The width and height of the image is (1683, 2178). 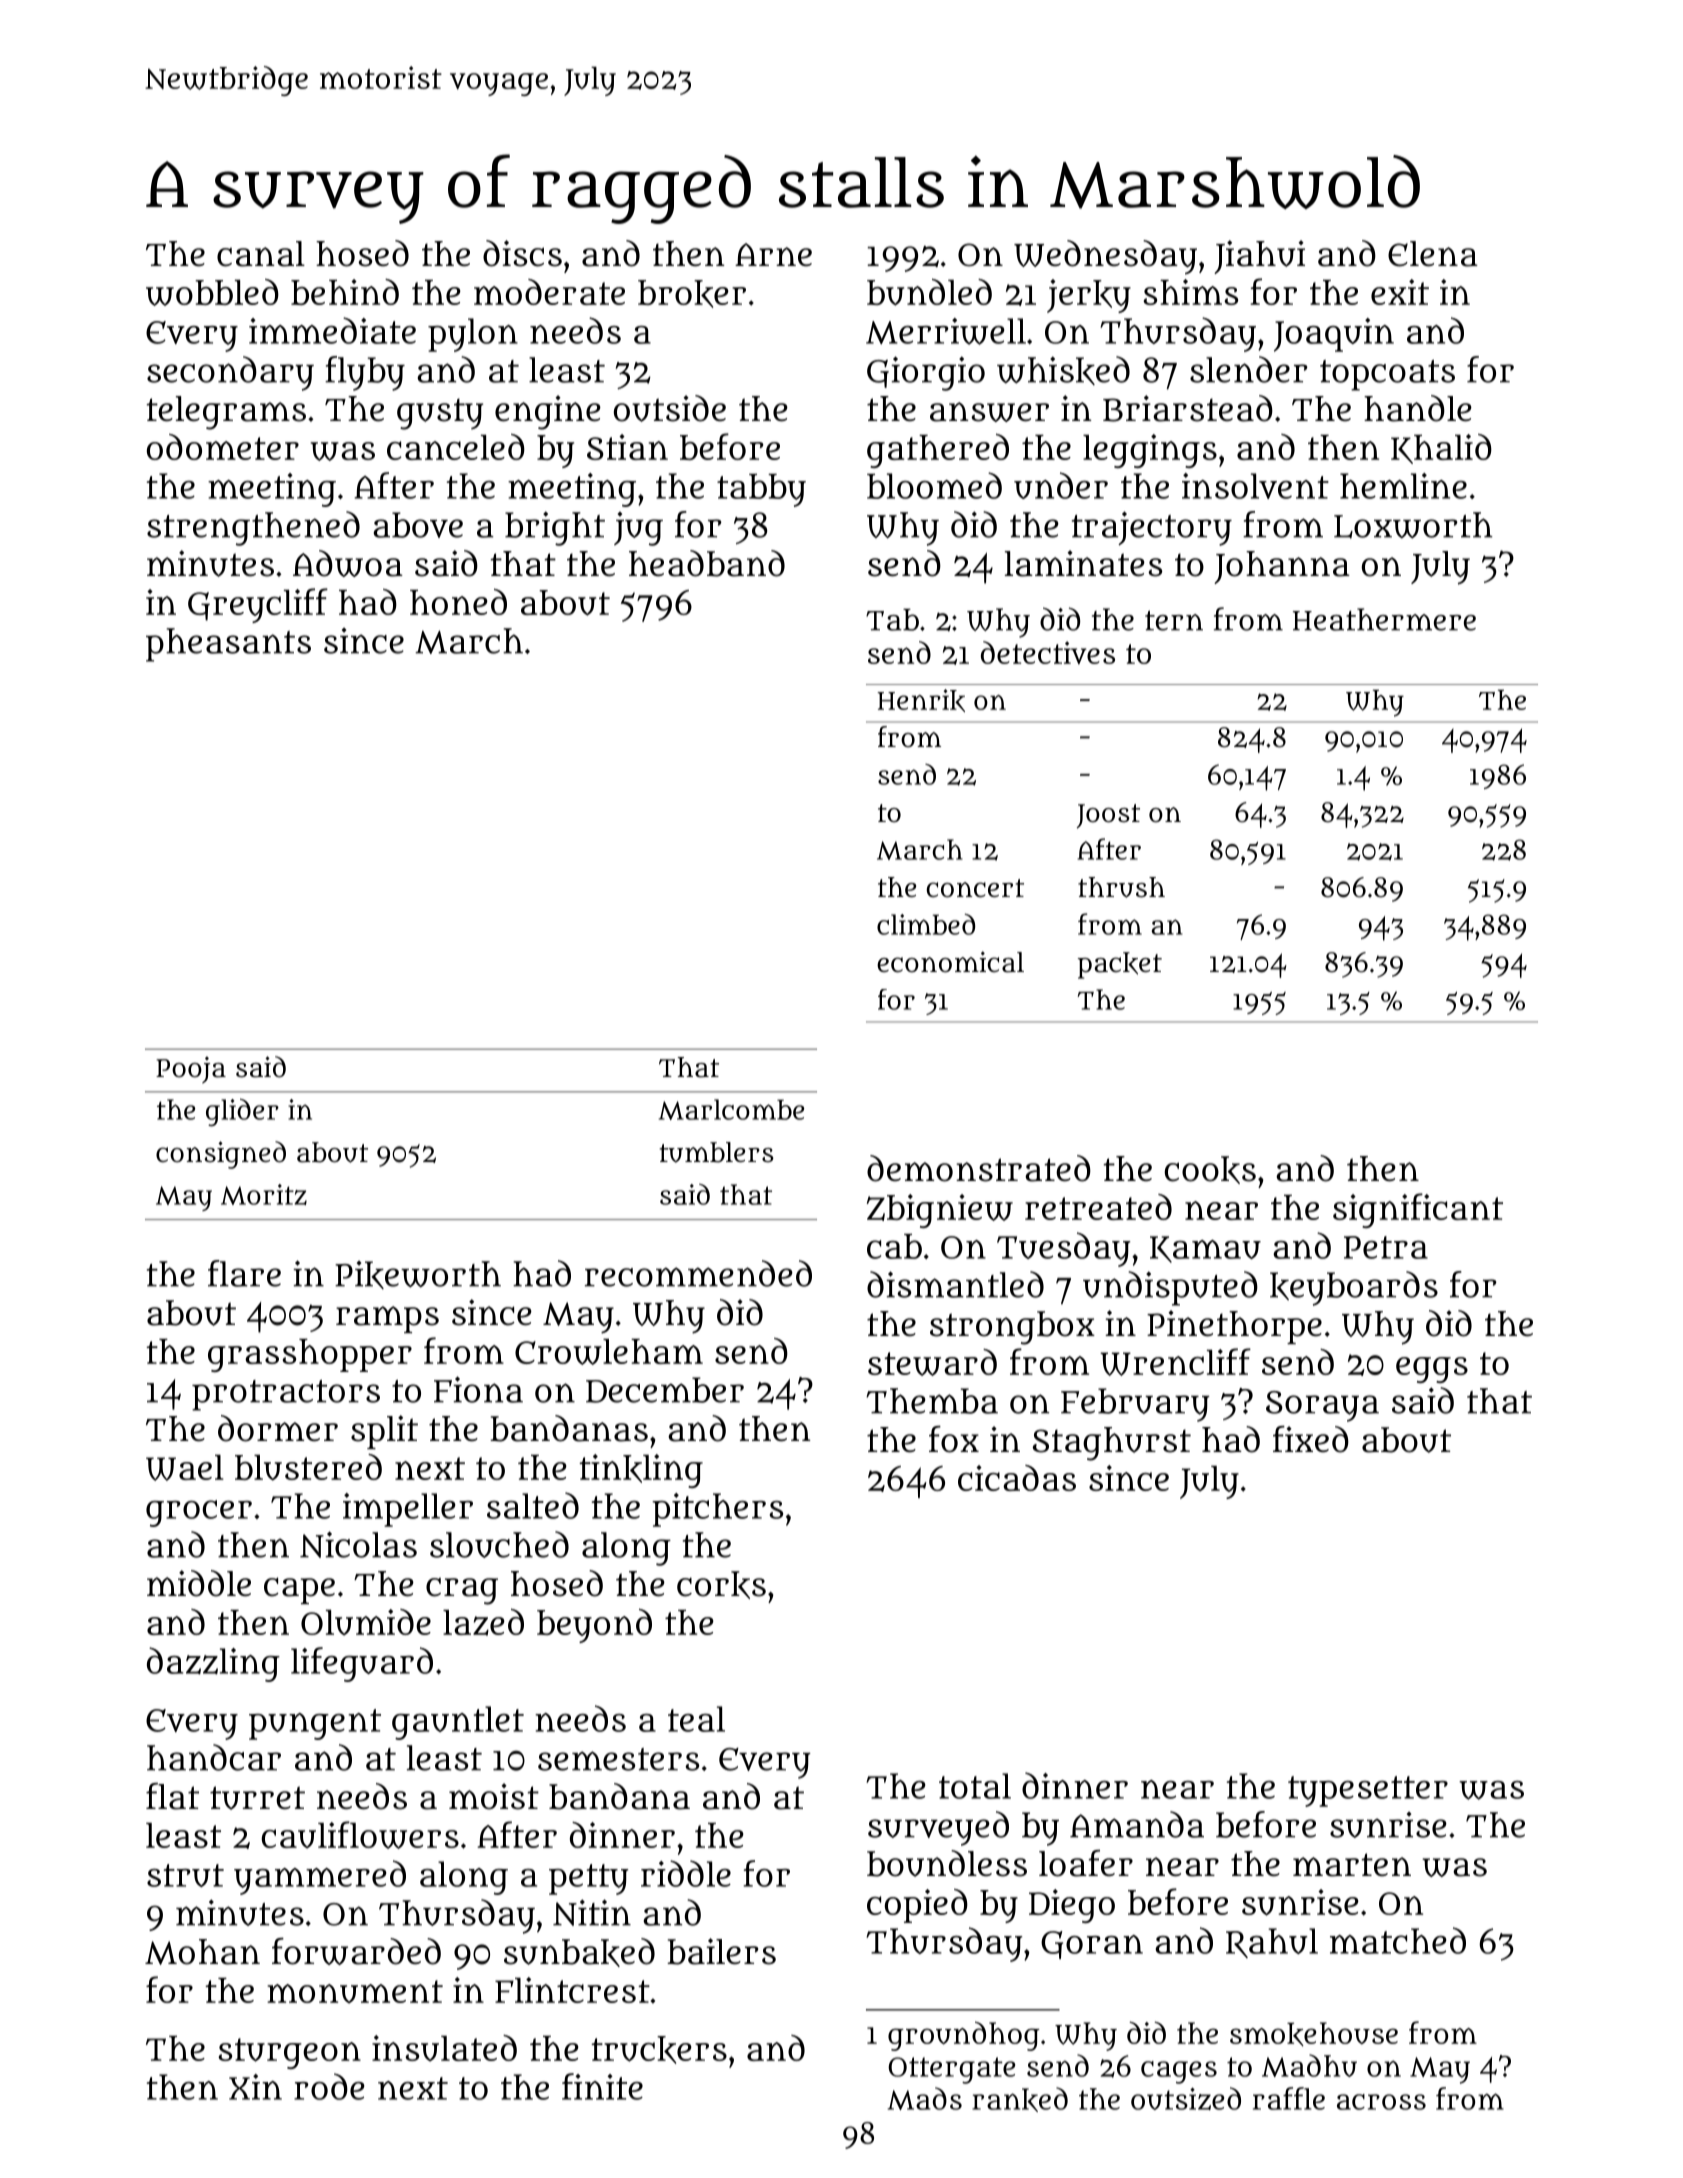 What do you see at coordinates (261, 254) in the image?
I see `canal` at bounding box center [261, 254].
